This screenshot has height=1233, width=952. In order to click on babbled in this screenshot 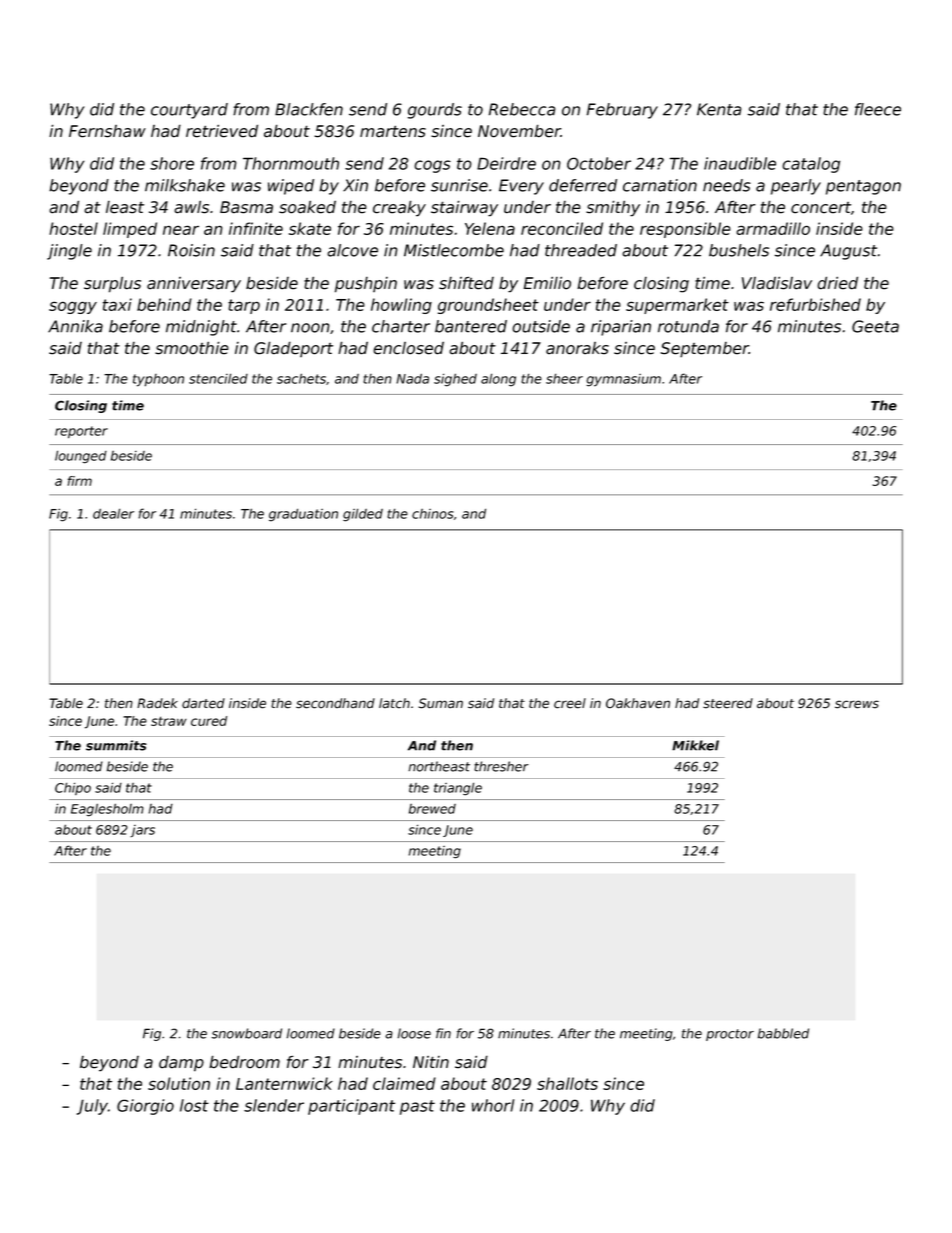, I will do `click(783, 1033)`.
